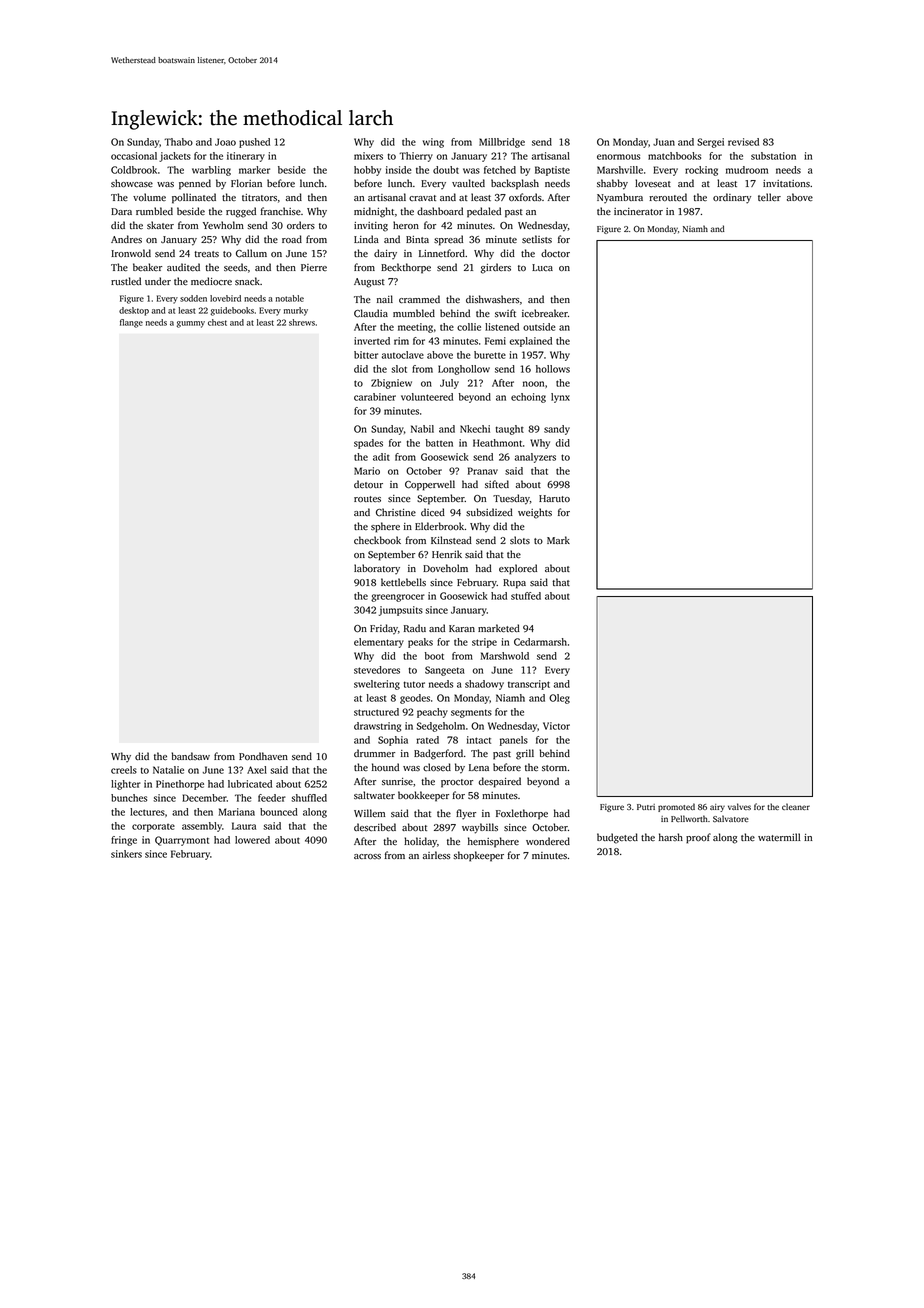 The width and height of the screenshot is (924, 1308). Describe the element at coordinates (257, 770) in the screenshot. I see `Axel` at that location.
